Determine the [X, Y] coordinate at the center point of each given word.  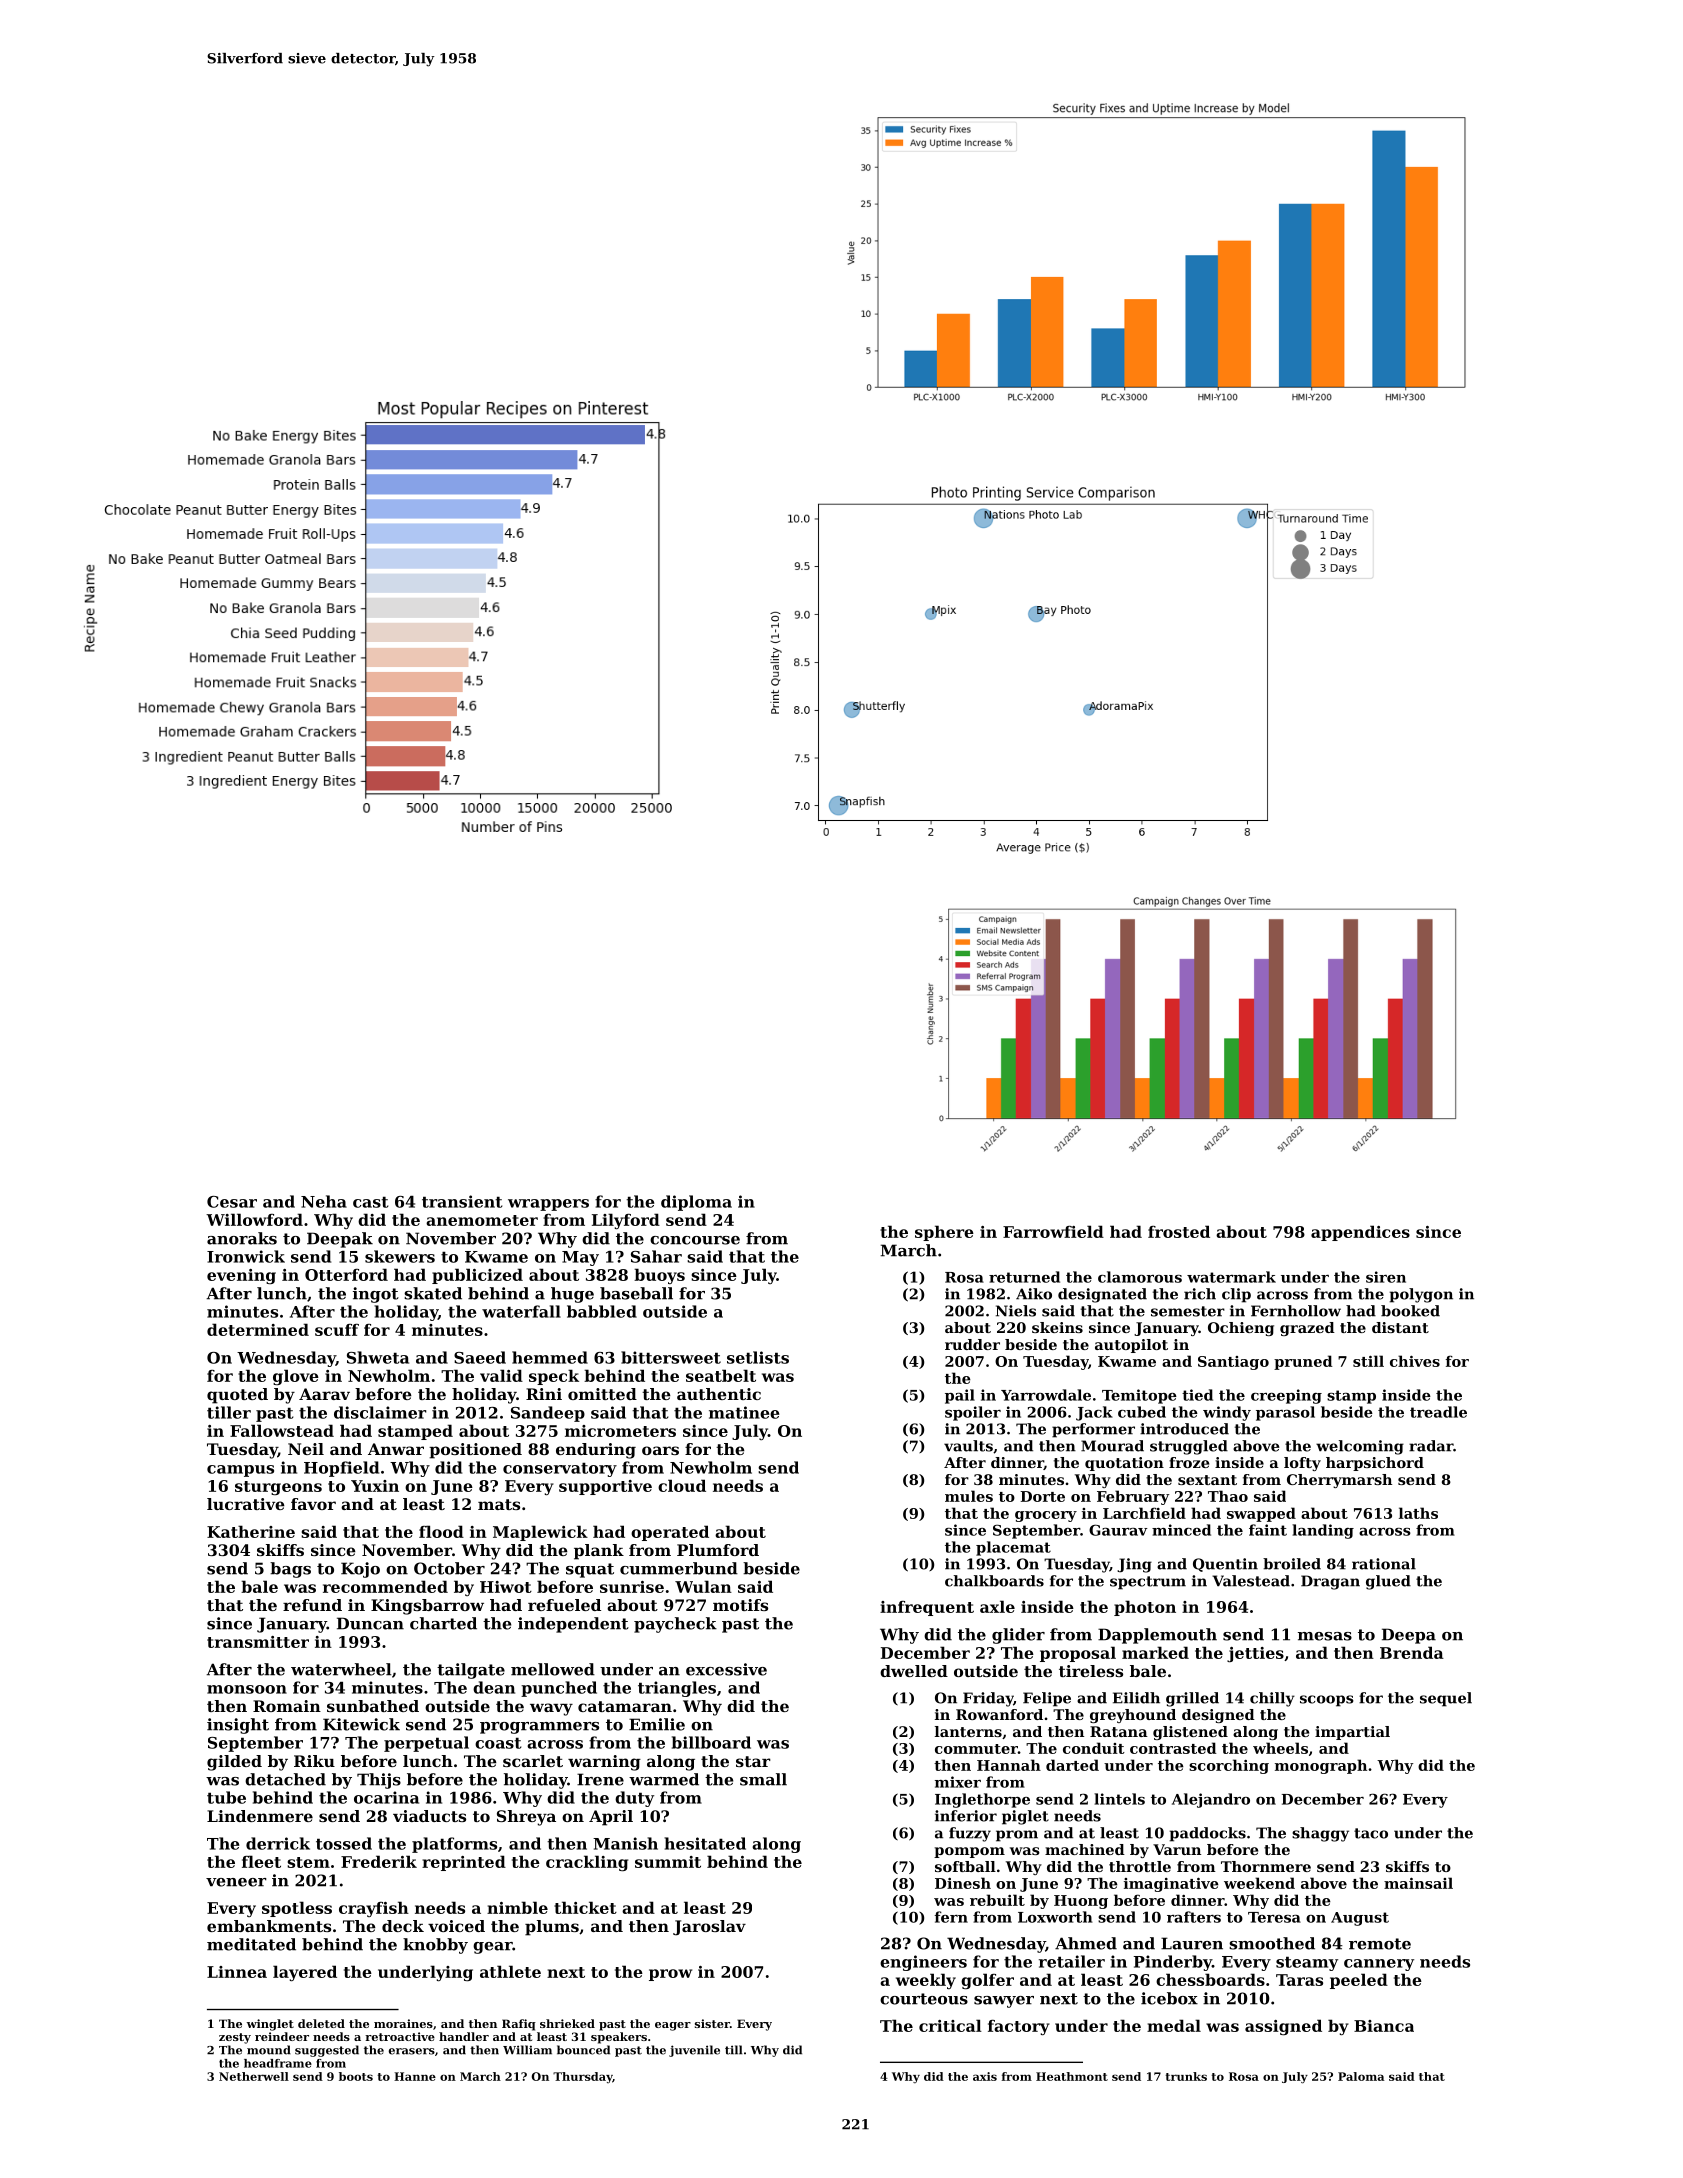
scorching [1229, 1766]
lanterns [968, 1731]
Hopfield [341, 1469]
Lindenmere [260, 1816]
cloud [682, 1485]
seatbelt [721, 1375]
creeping [1286, 1396]
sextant [1207, 1480]
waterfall [521, 1311]
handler [464, 2036]
